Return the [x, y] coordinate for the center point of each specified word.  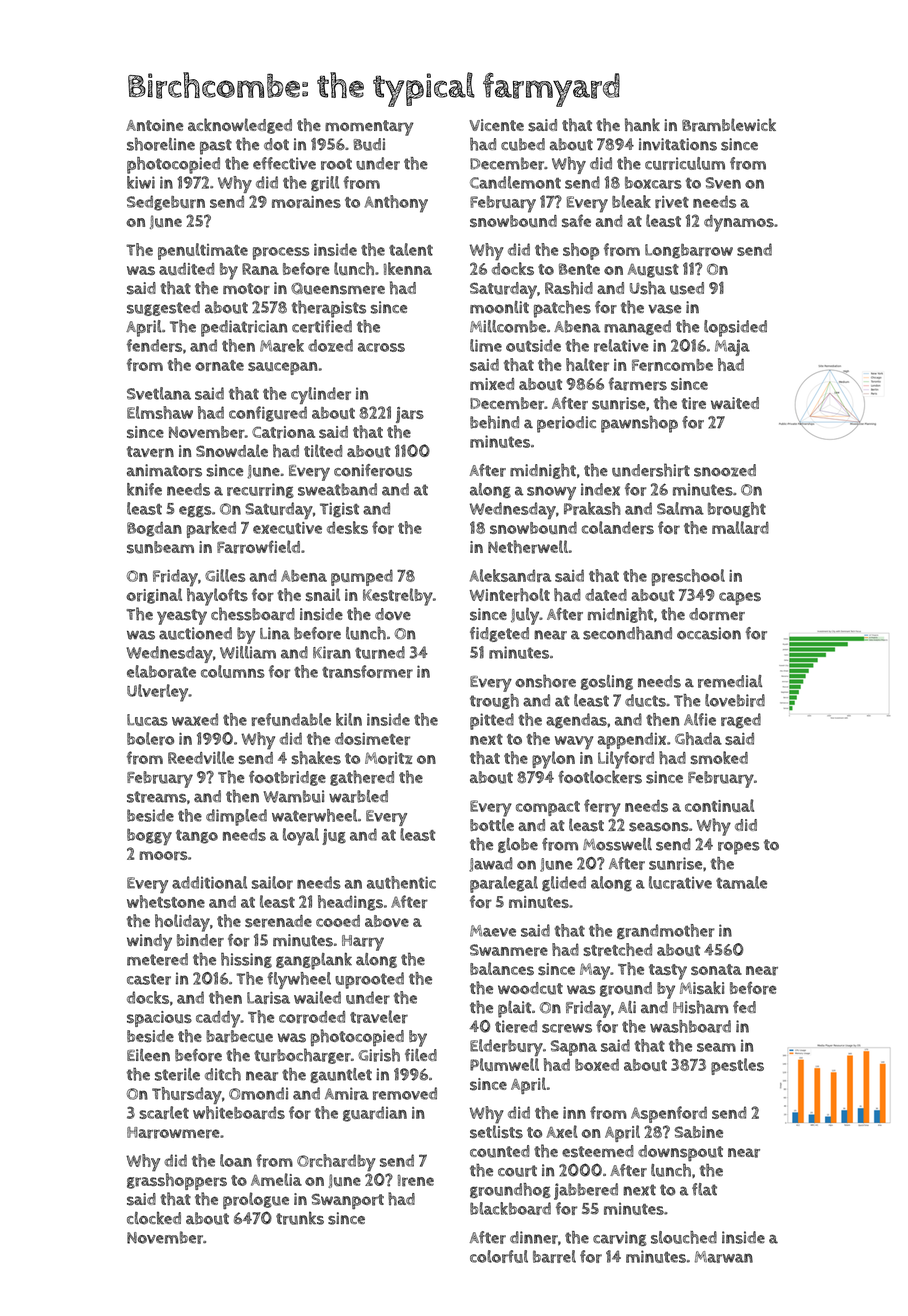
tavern [150, 452]
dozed [330, 345]
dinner [534, 1237]
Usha [648, 288]
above [387, 921]
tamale [741, 882]
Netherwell [528, 547]
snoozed [725, 470]
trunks [300, 1218]
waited [735, 403]
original [154, 596]
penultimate [203, 251]
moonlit [499, 307]
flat [704, 1189]
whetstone [166, 901]
